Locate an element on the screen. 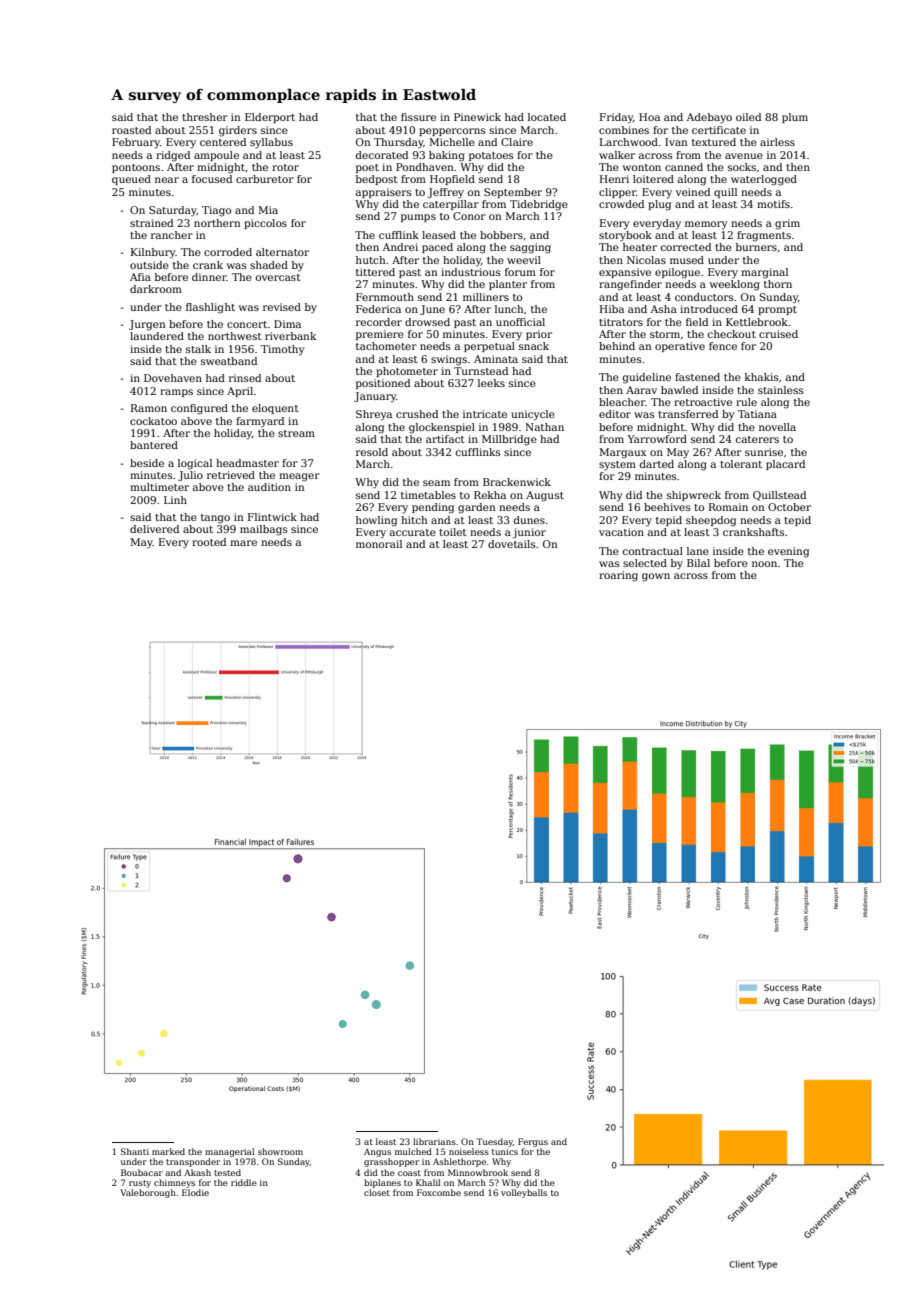 The width and height of the screenshot is (924, 1308). leased is located at coordinates (439, 235).
